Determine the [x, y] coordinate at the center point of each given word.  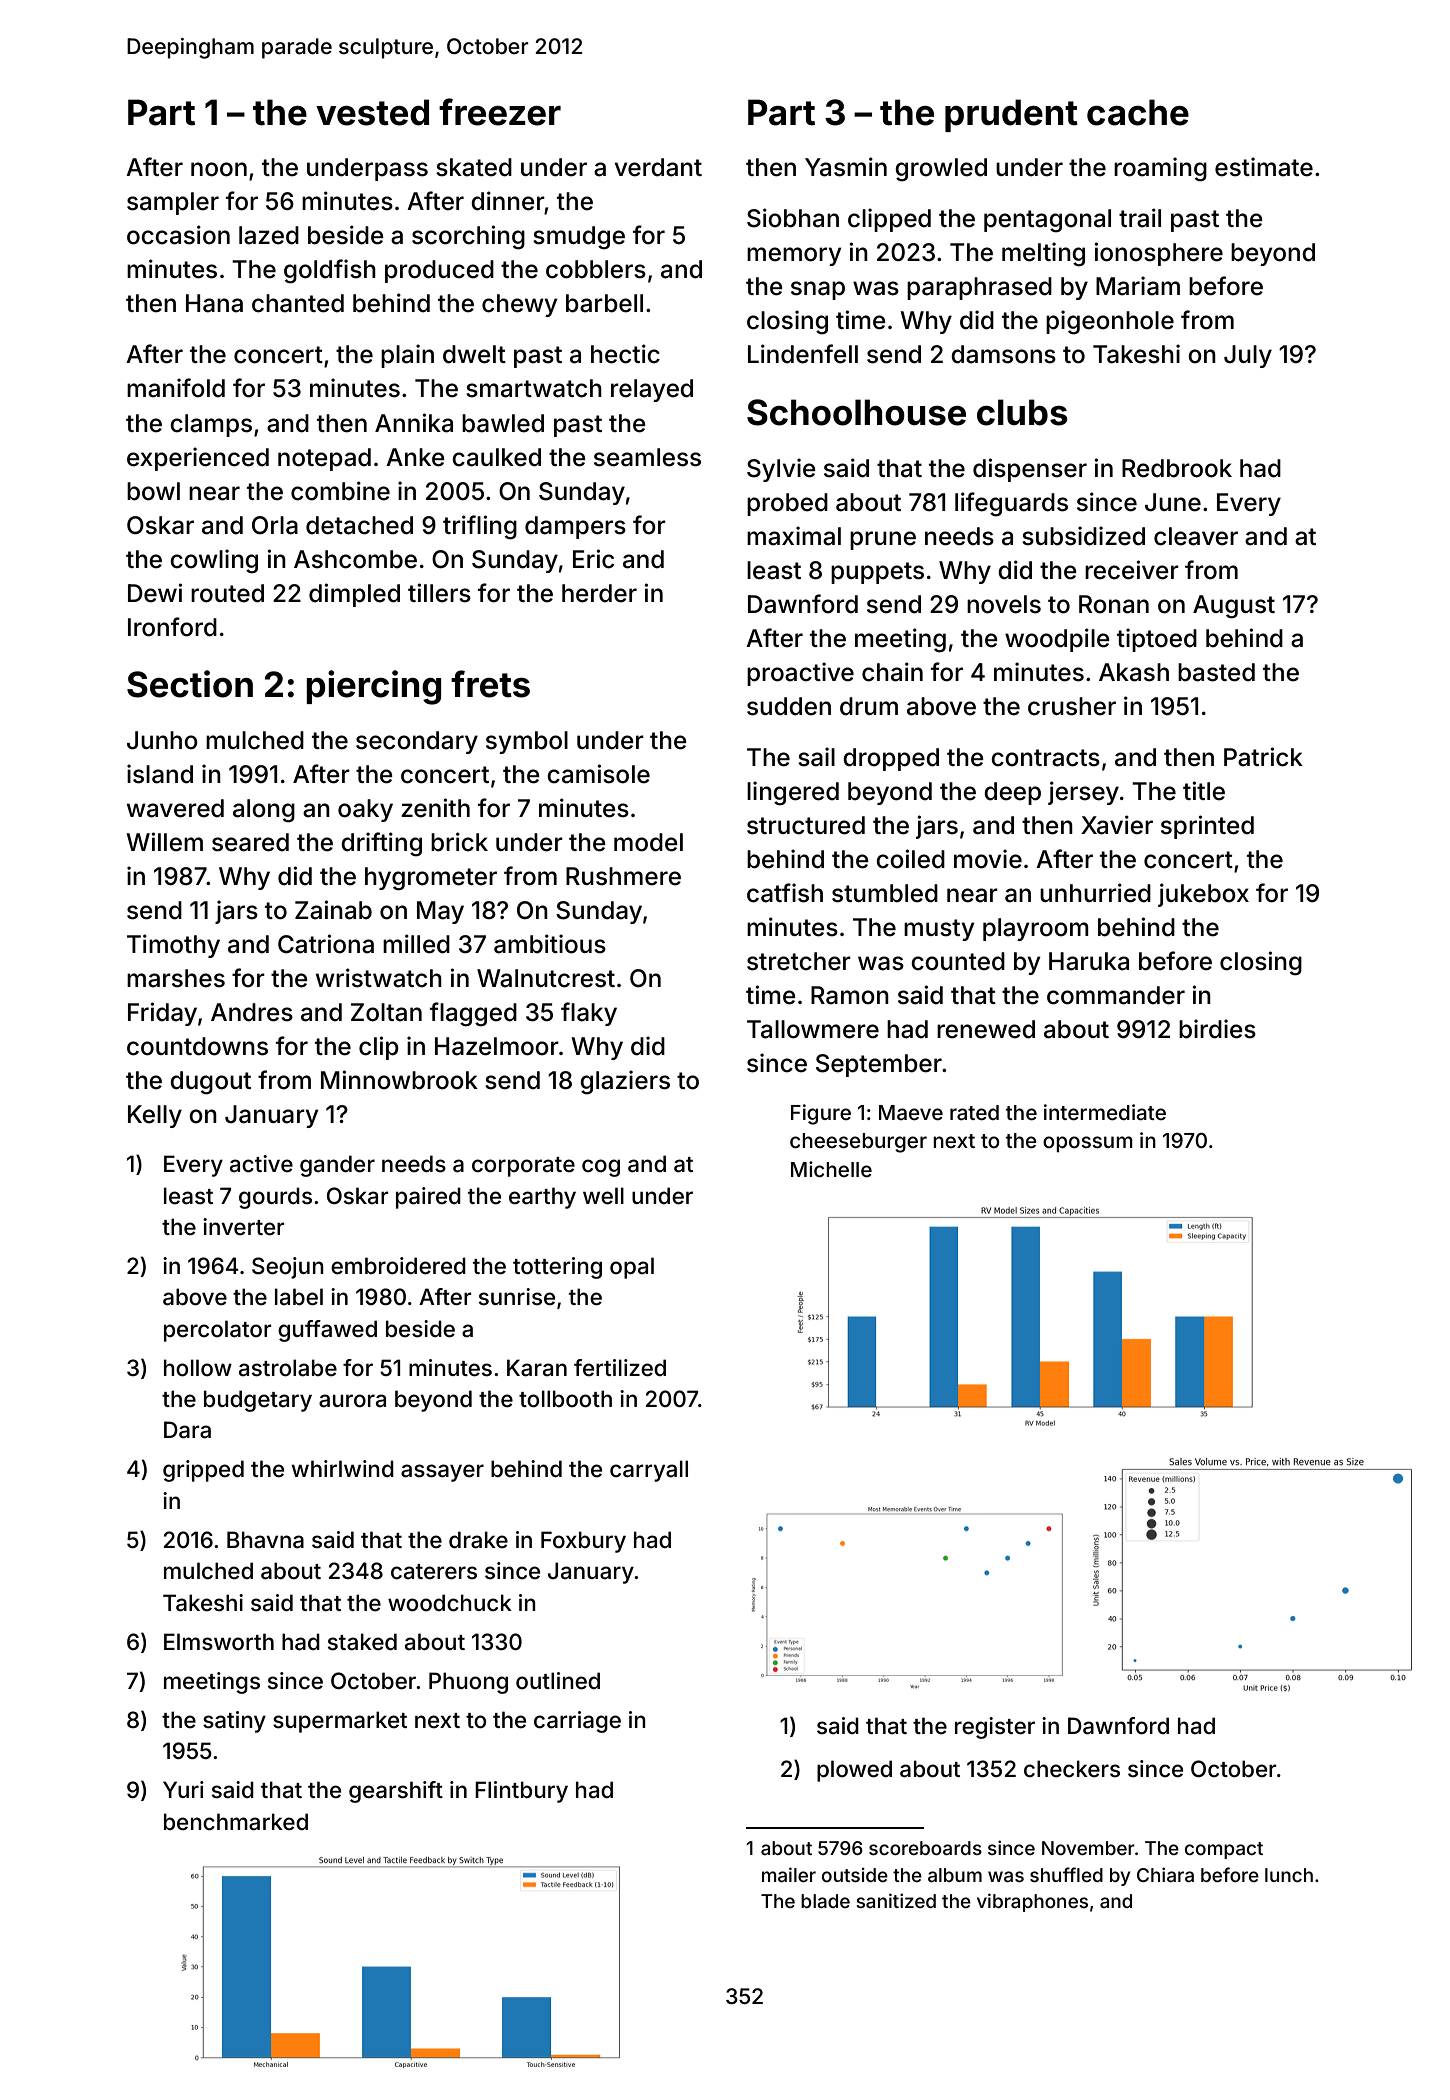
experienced [198, 459]
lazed [269, 235]
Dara [187, 1430]
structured [806, 825]
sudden [789, 706]
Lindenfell [803, 354]
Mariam [1138, 286]
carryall [649, 1471]
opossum [1088, 1144]
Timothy [173, 946]
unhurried [1095, 893]
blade [825, 1901]
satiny [234, 1722]
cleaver [1196, 536]
